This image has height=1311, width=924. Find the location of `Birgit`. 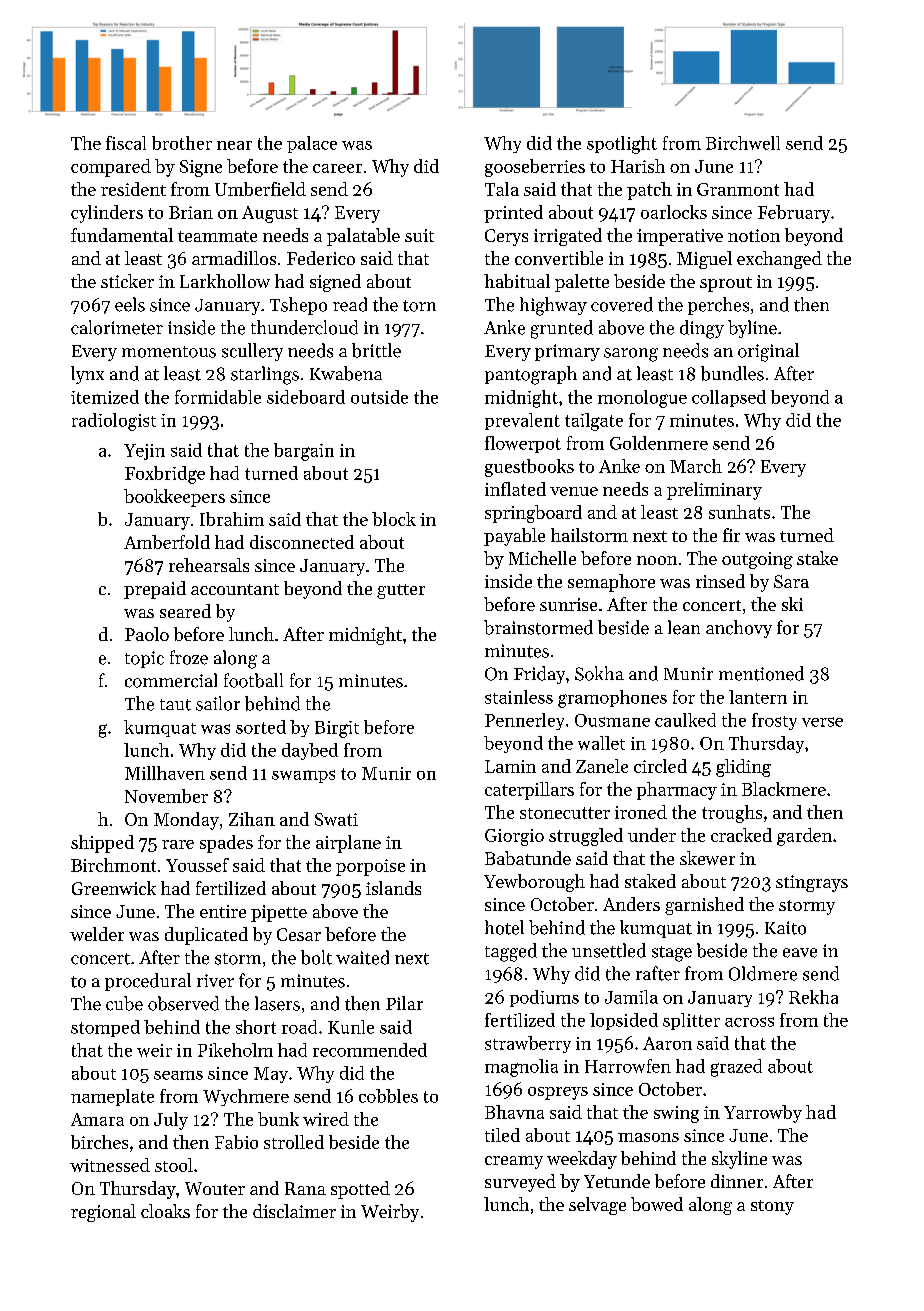

Birgit is located at coordinates (337, 729).
